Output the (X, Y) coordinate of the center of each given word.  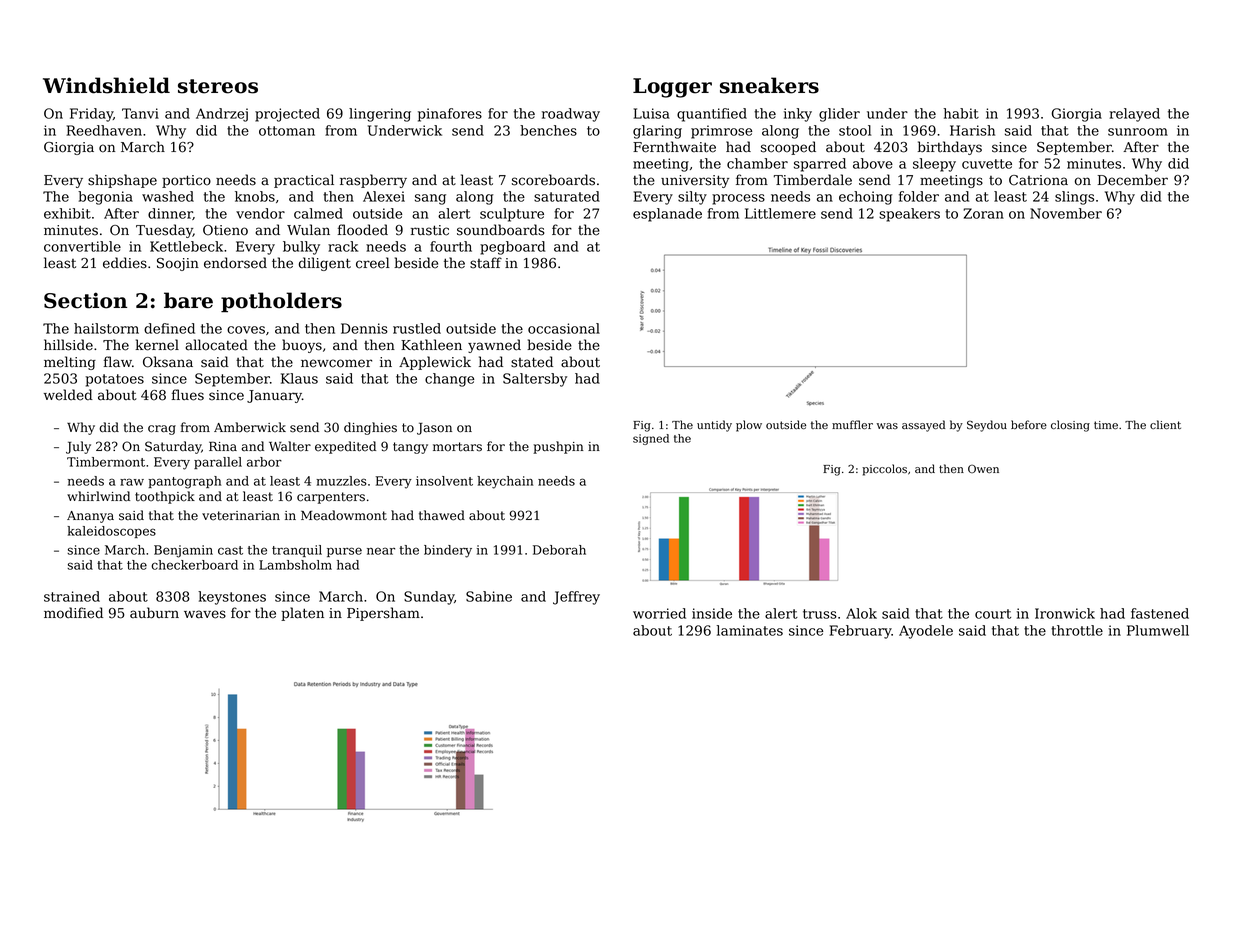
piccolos (884, 470)
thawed (442, 515)
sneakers (769, 85)
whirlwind (98, 496)
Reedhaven (104, 130)
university (695, 181)
